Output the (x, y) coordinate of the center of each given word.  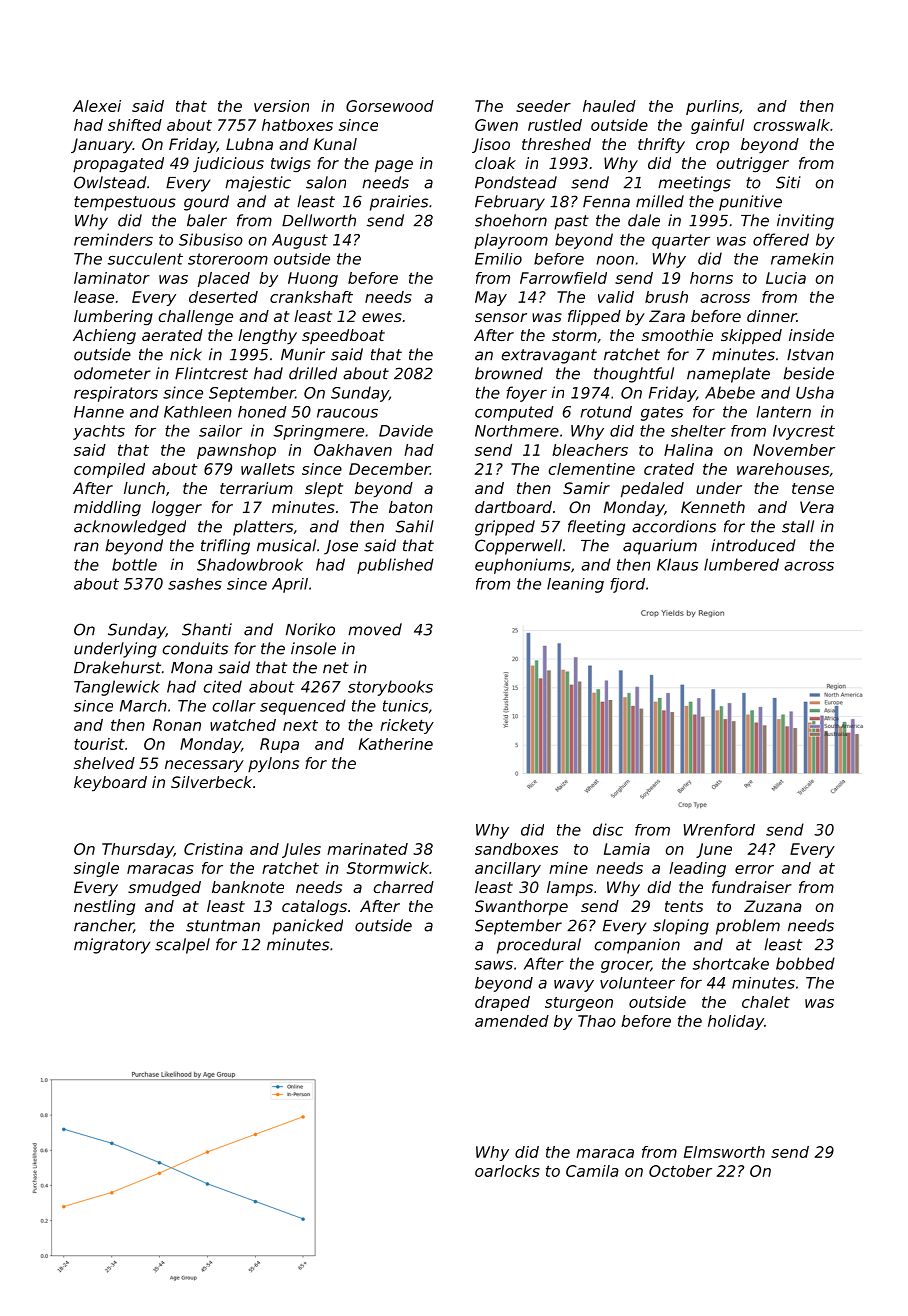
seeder (543, 106)
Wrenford (719, 830)
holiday (736, 1022)
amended (512, 1021)
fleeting (596, 528)
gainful (717, 126)
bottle (134, 564)
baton (411, 507)
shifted (135, 125)
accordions (674, 526)
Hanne (99, 412)
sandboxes (516, 849)
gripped (505, 528)
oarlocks (507, 1171)
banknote (248, 887)
